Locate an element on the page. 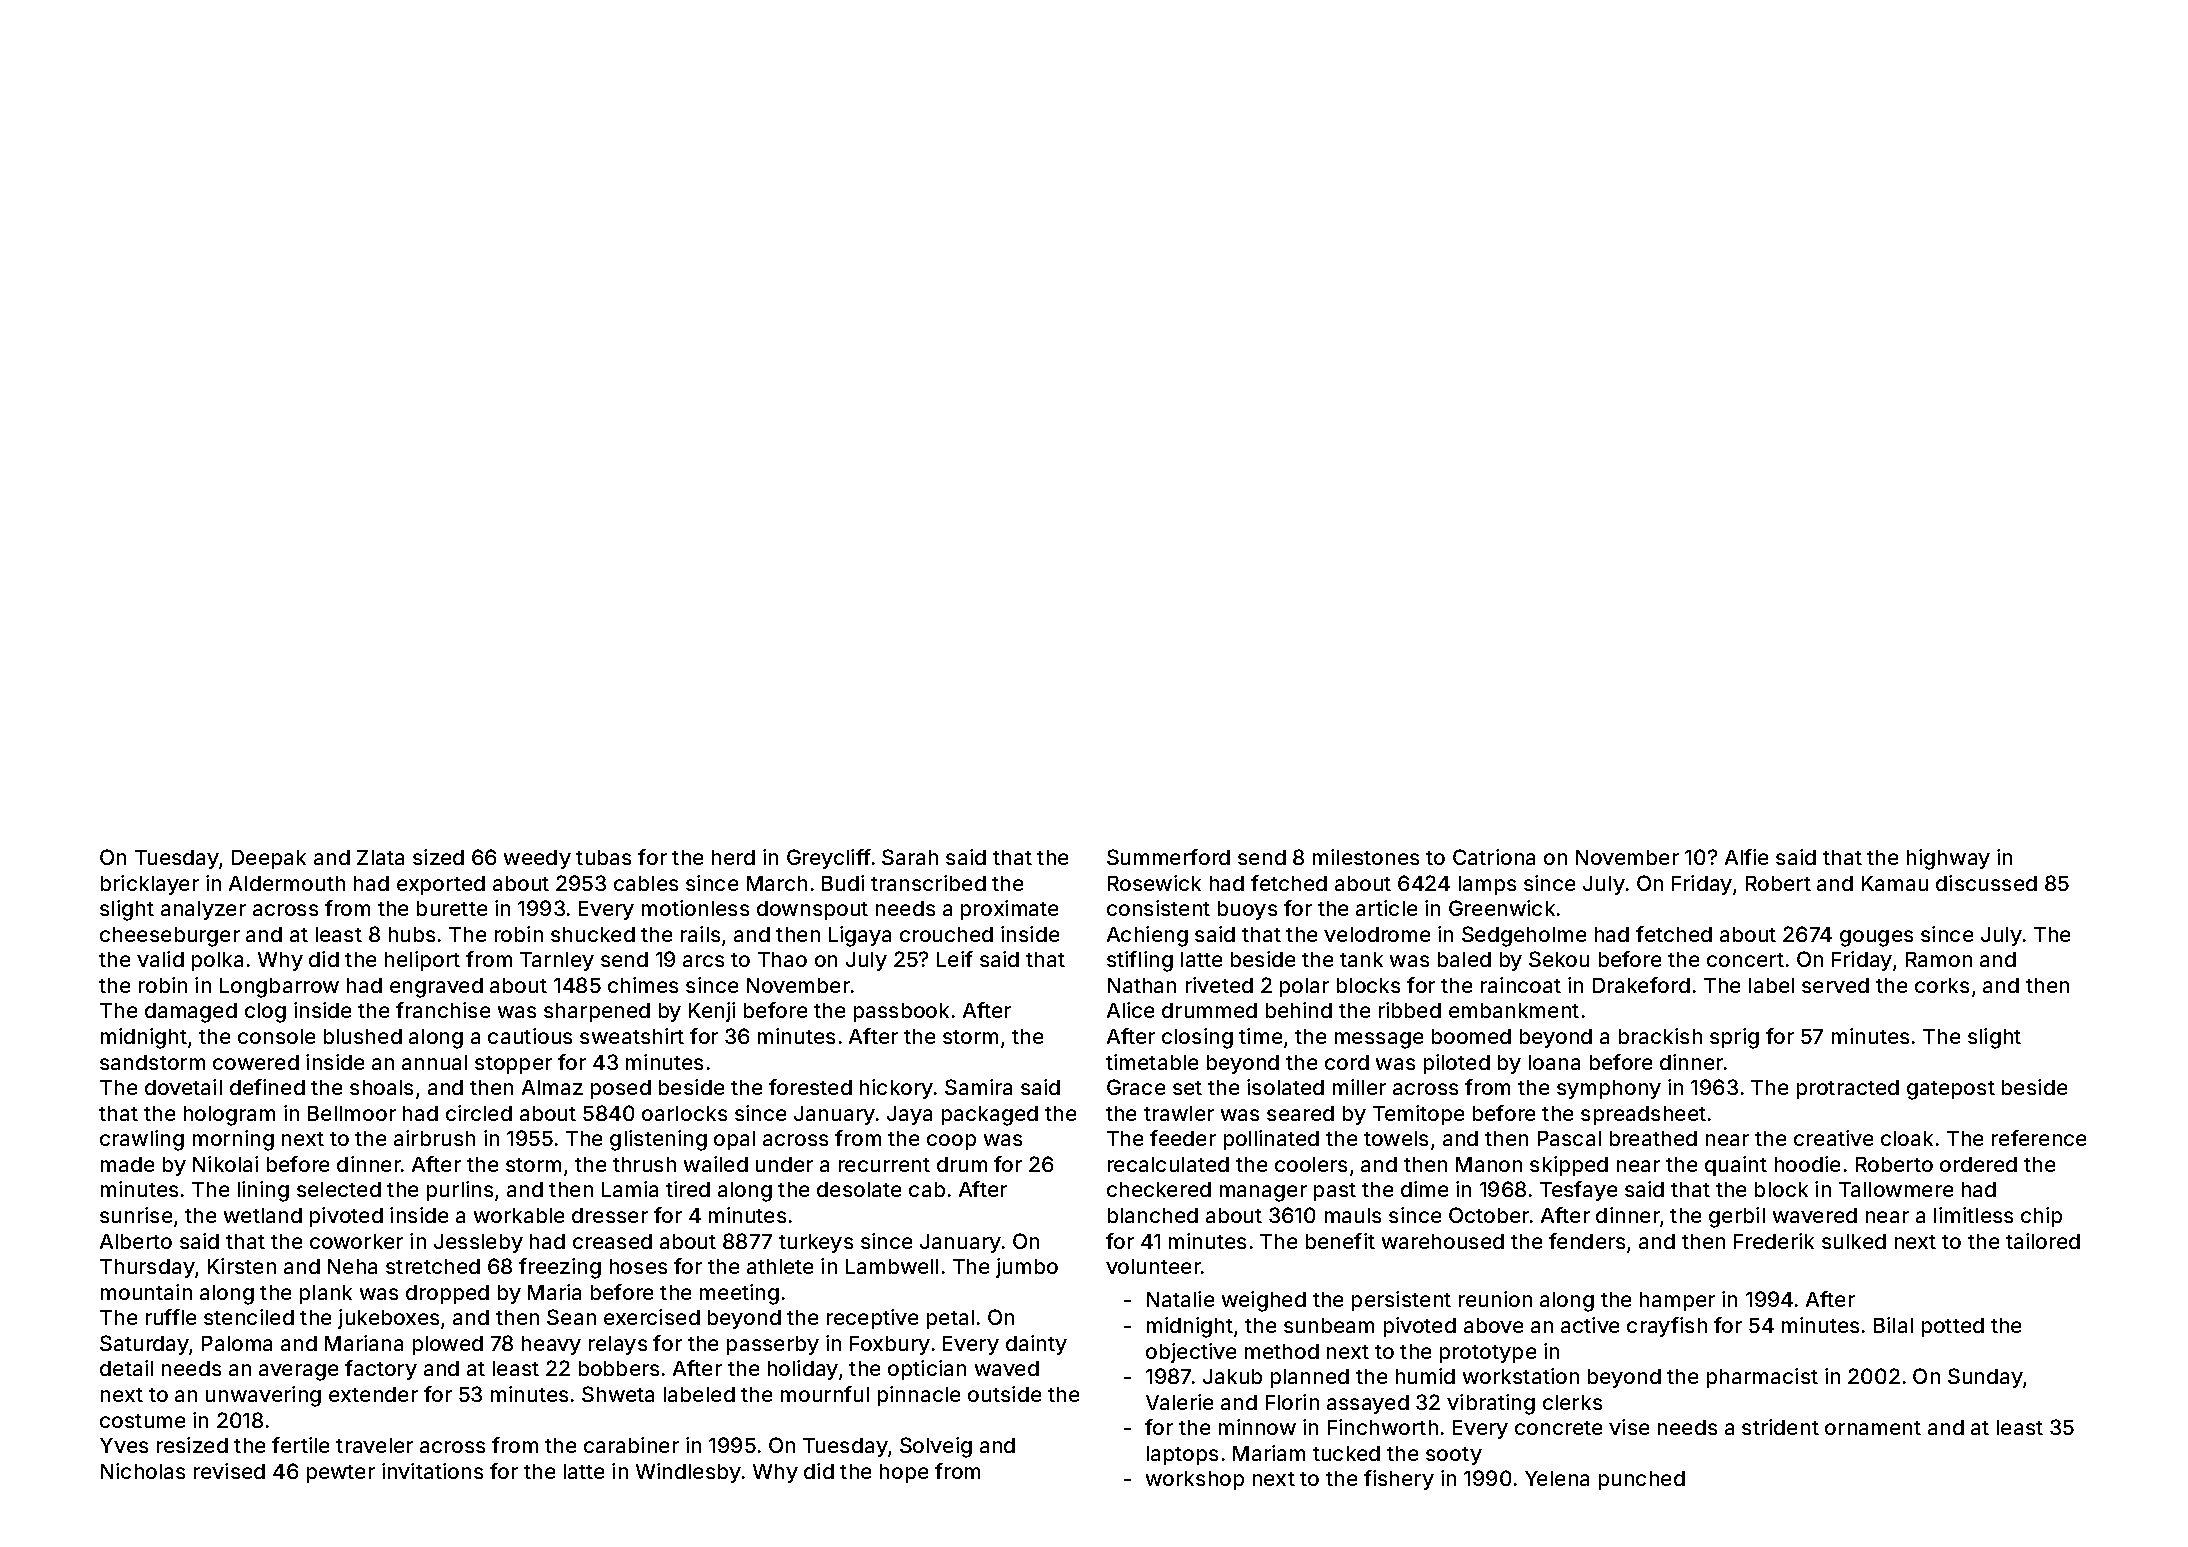  hoodie is located at coordinates (1807, 1164).
